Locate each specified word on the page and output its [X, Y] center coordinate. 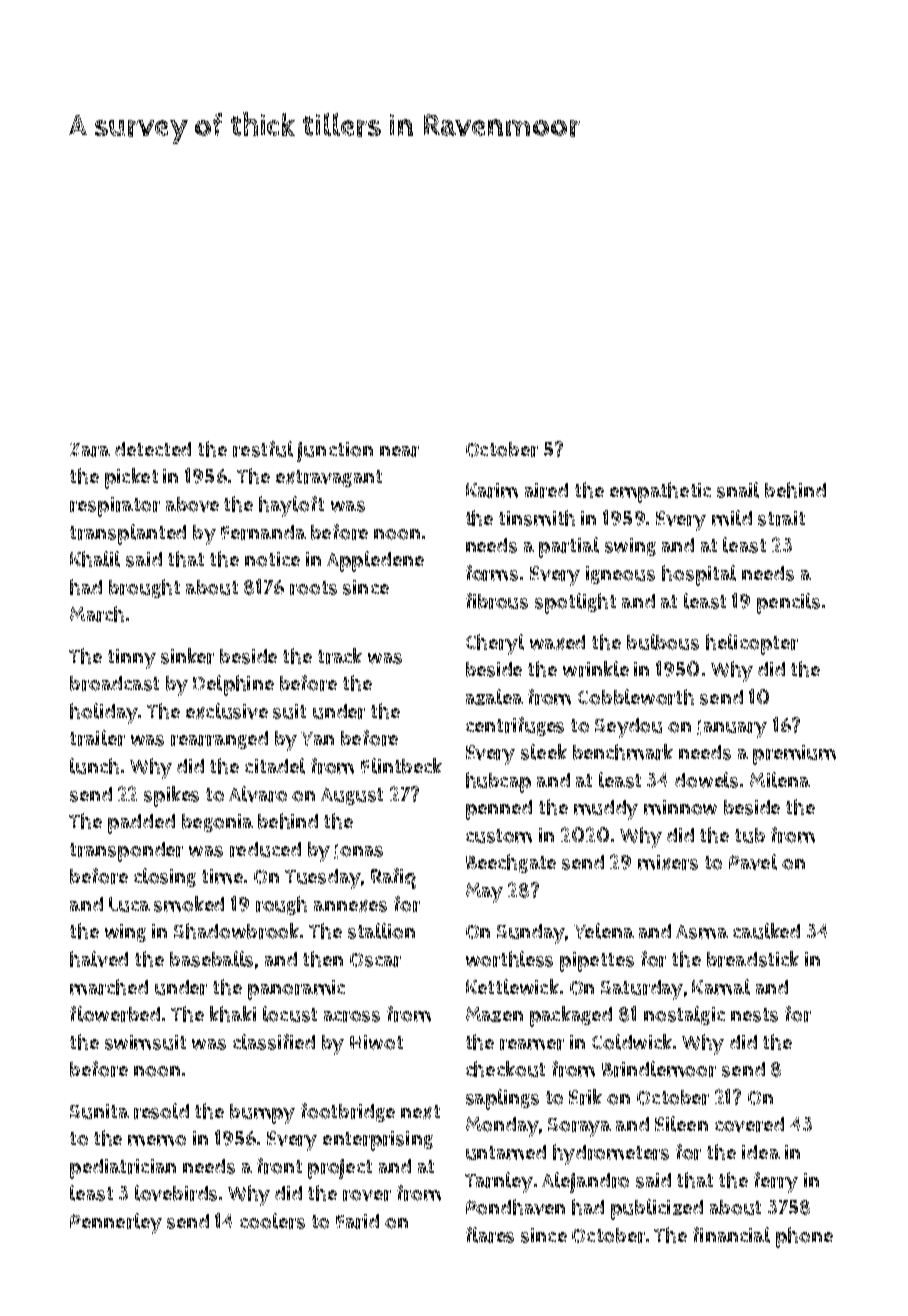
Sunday [531, 934]
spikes [171, 796]
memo [157, 1140]
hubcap [498, 782]
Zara [90, 450]
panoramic [296, 990]
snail [738, 490]
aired [546, 490]
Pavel [753, 862]
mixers [668, 862]
